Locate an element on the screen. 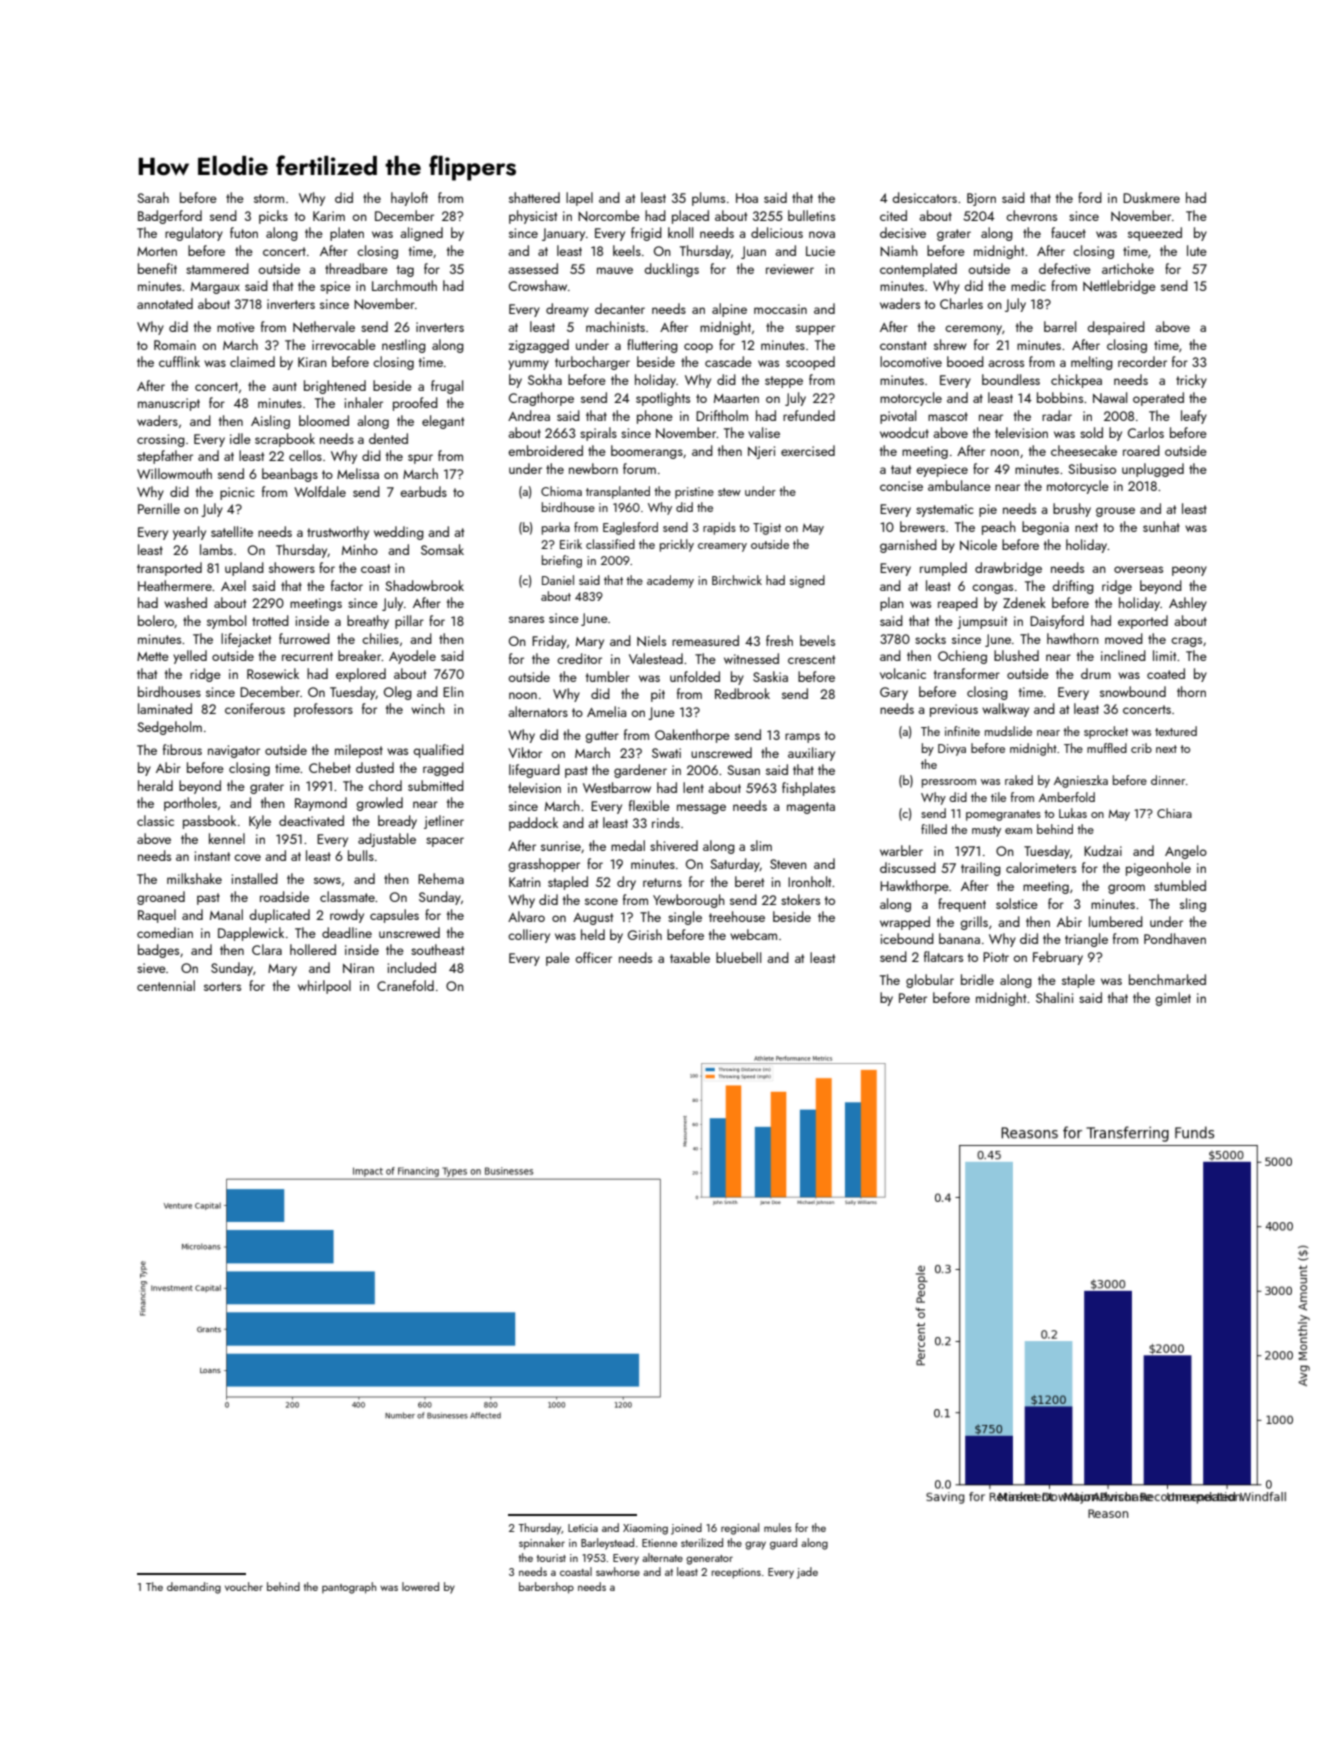 The image size is (1344, 1739). despaired is located at coordinates (1116, 328).
